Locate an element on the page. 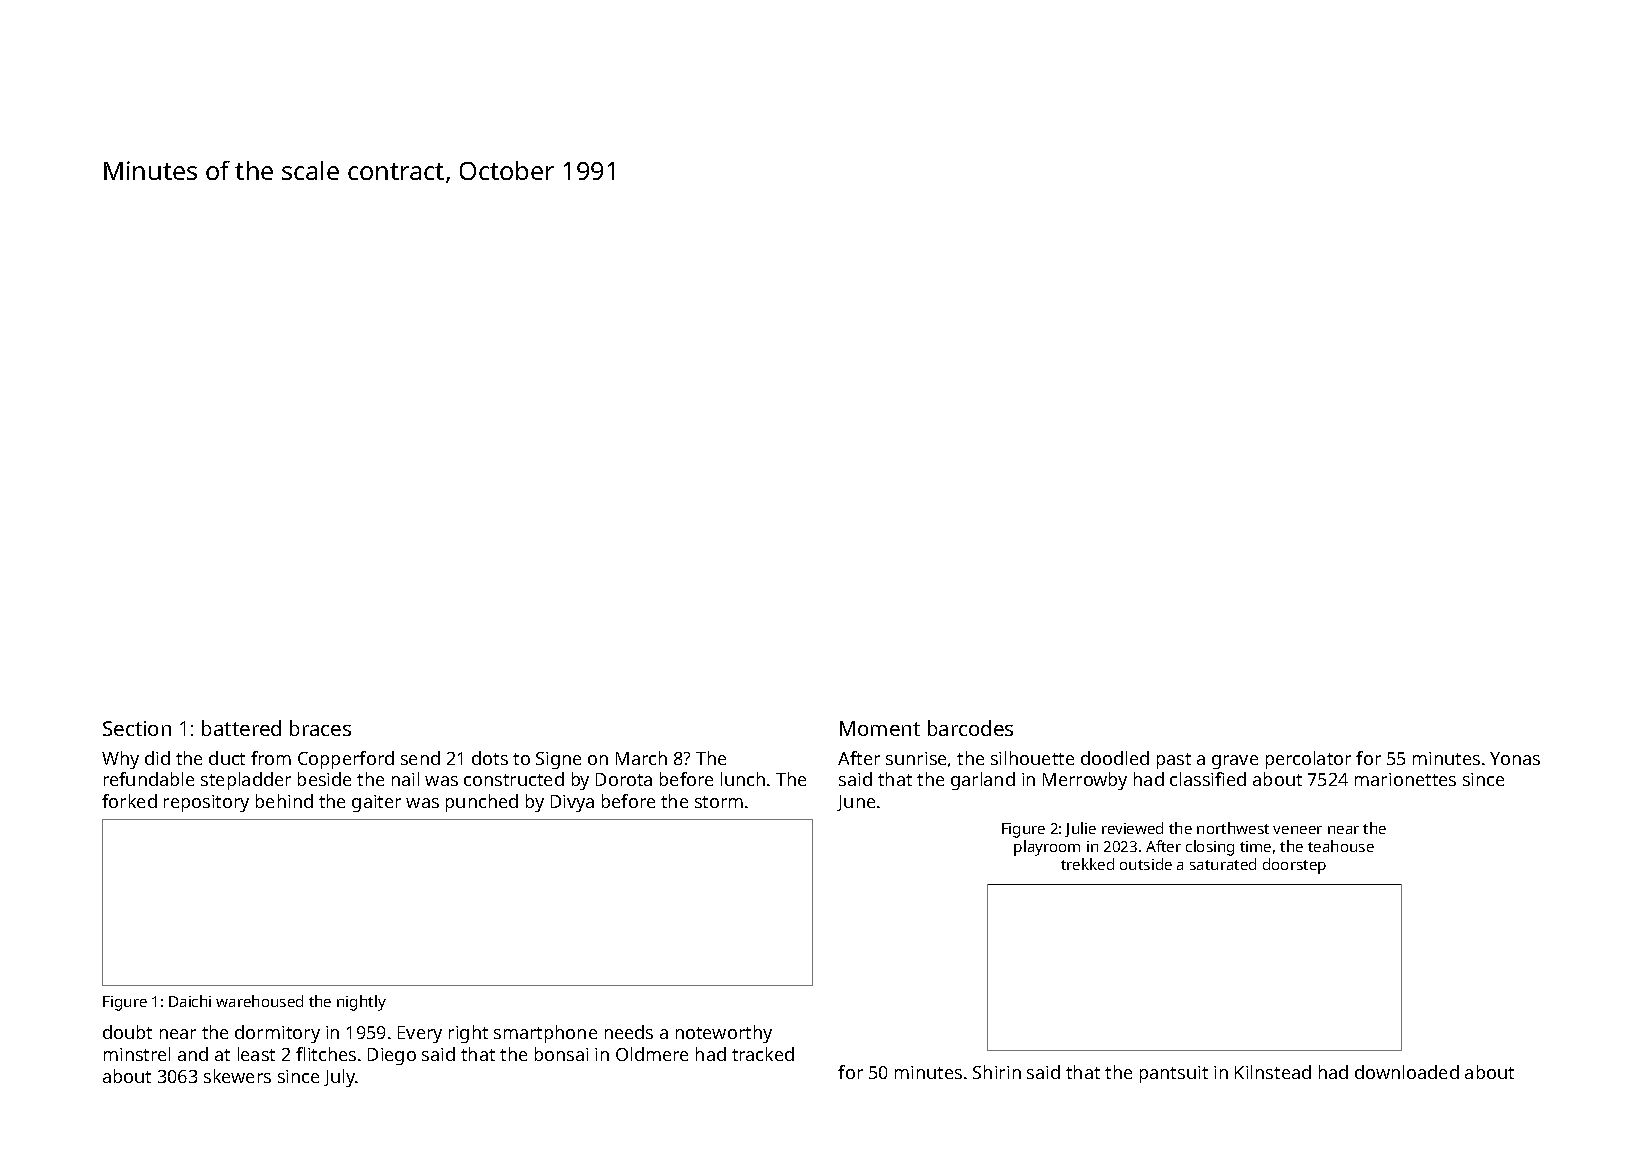 This document has width=1652, height=1168. Daichi is located at coordinates (190, 1001).
